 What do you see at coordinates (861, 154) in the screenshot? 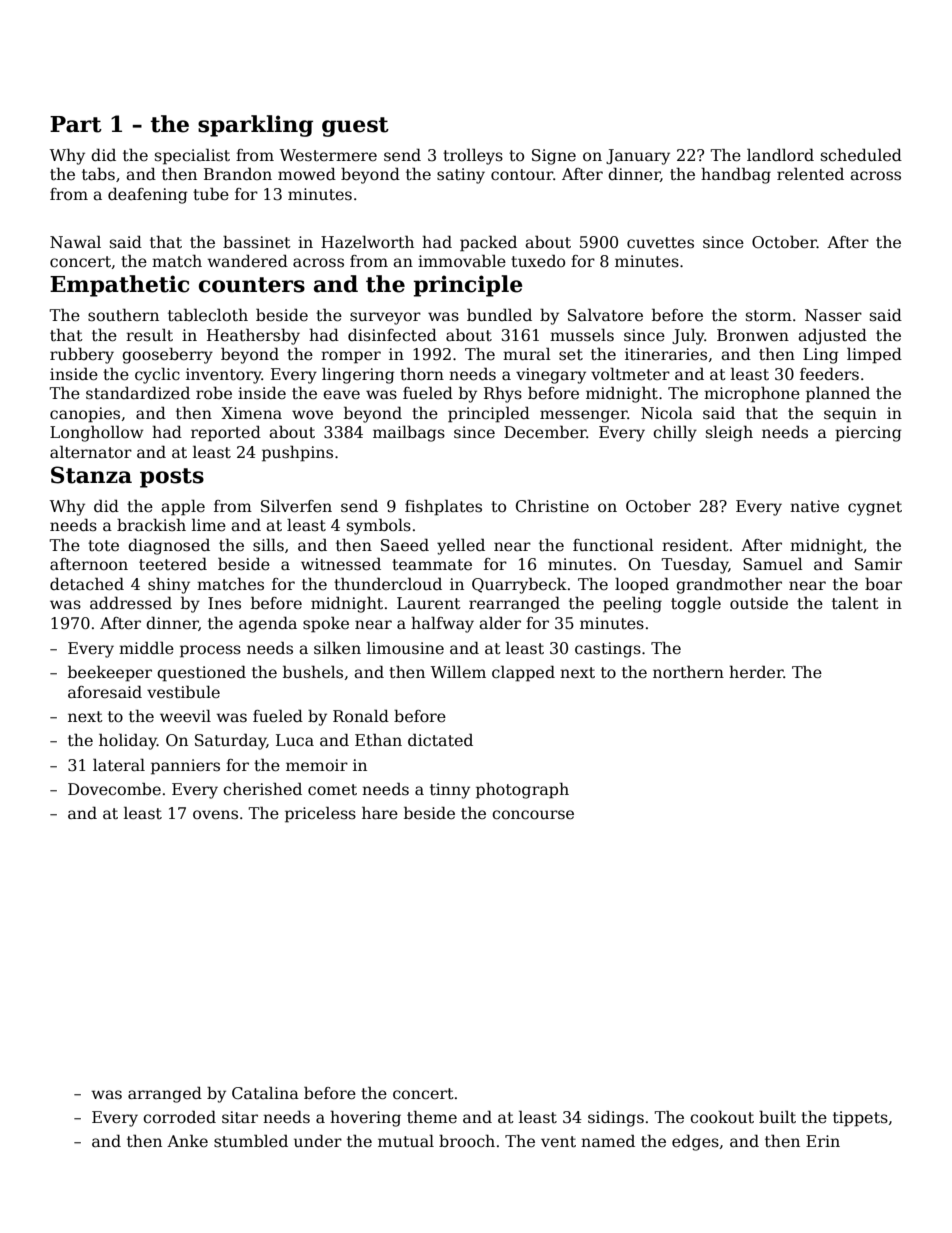
I see `scheduled` at bounding box center [861, 154].
